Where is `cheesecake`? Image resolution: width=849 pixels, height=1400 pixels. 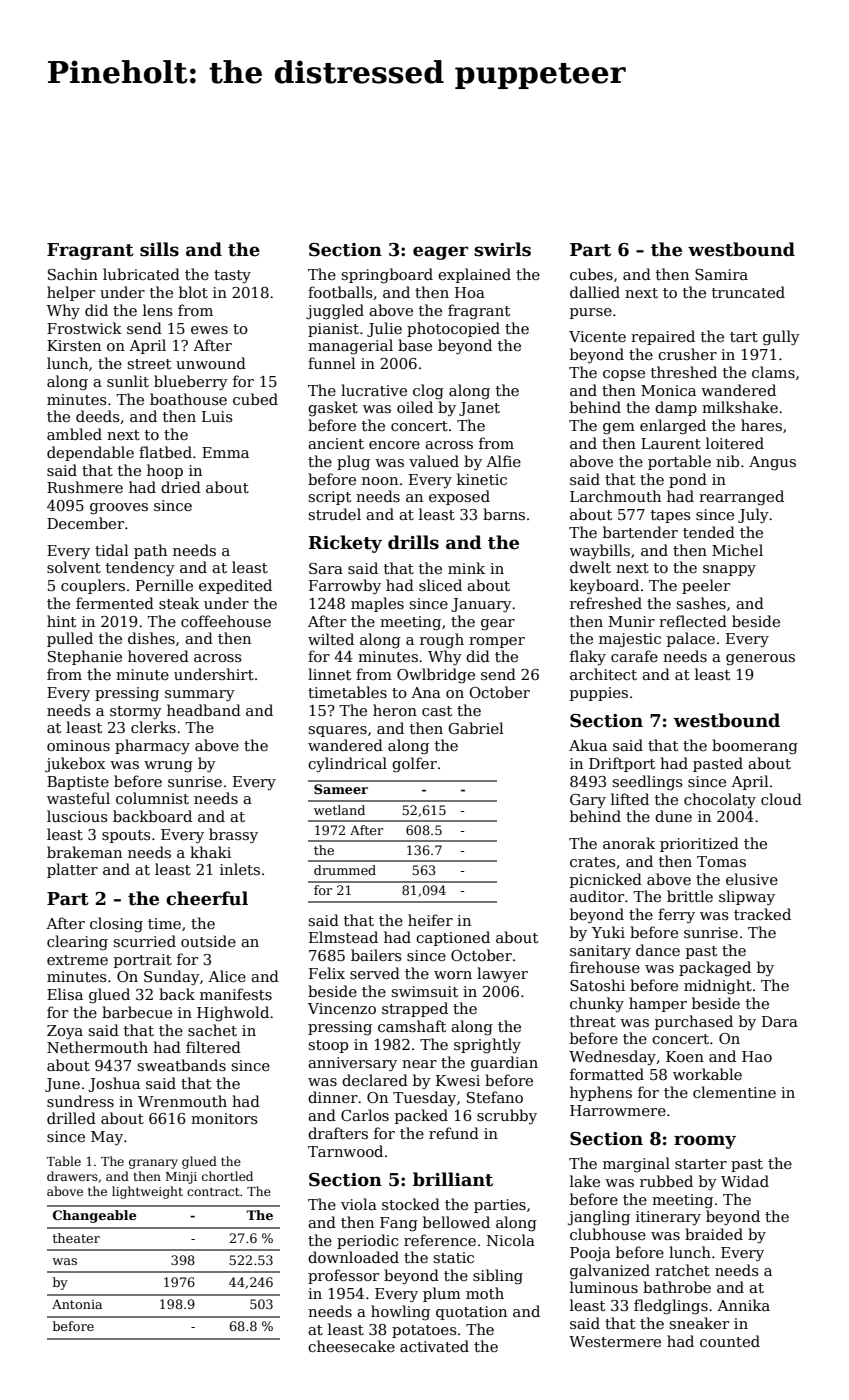
cheesecake is located at coordinates (351, 1346).
